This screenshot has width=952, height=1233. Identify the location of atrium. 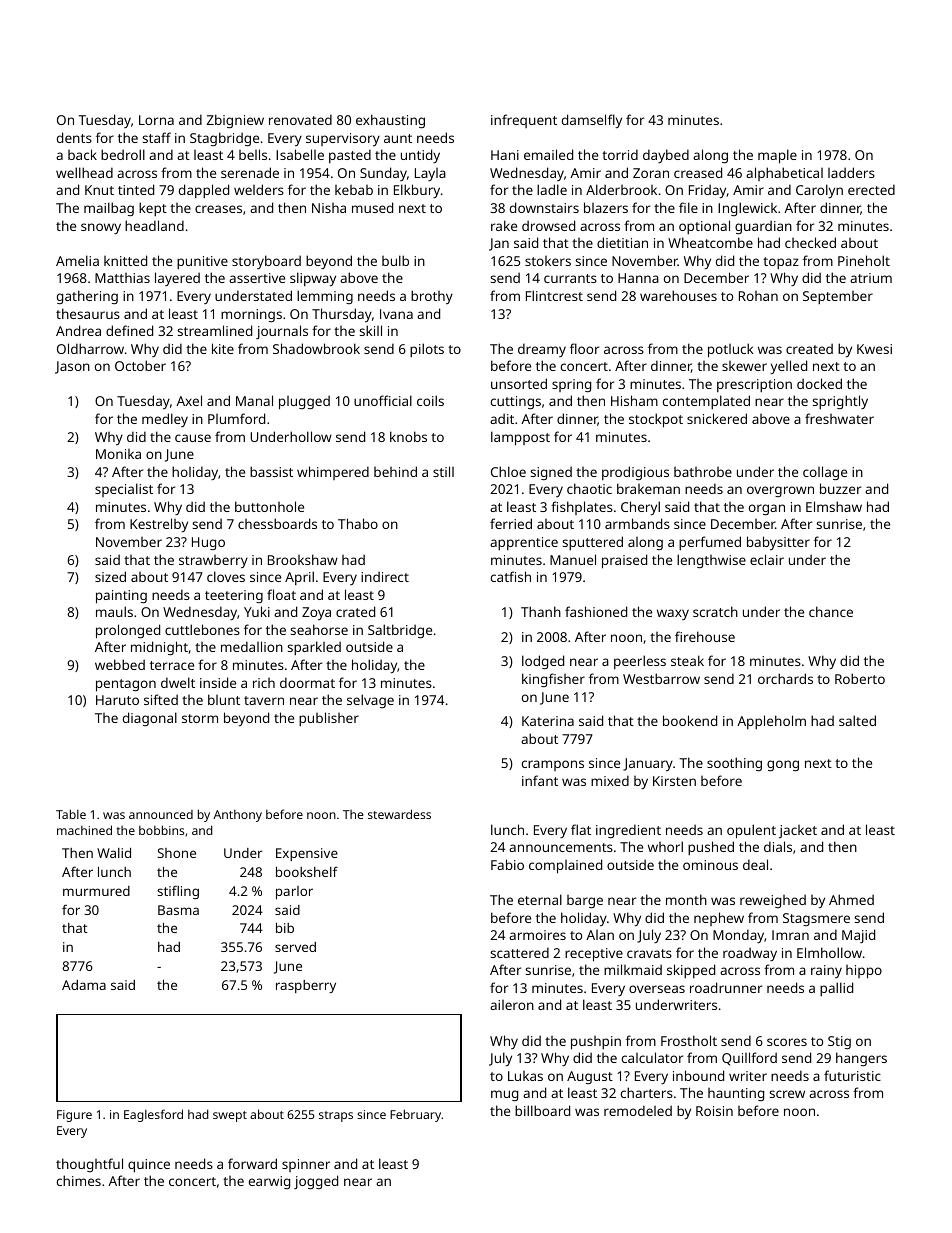
(871, 278).
